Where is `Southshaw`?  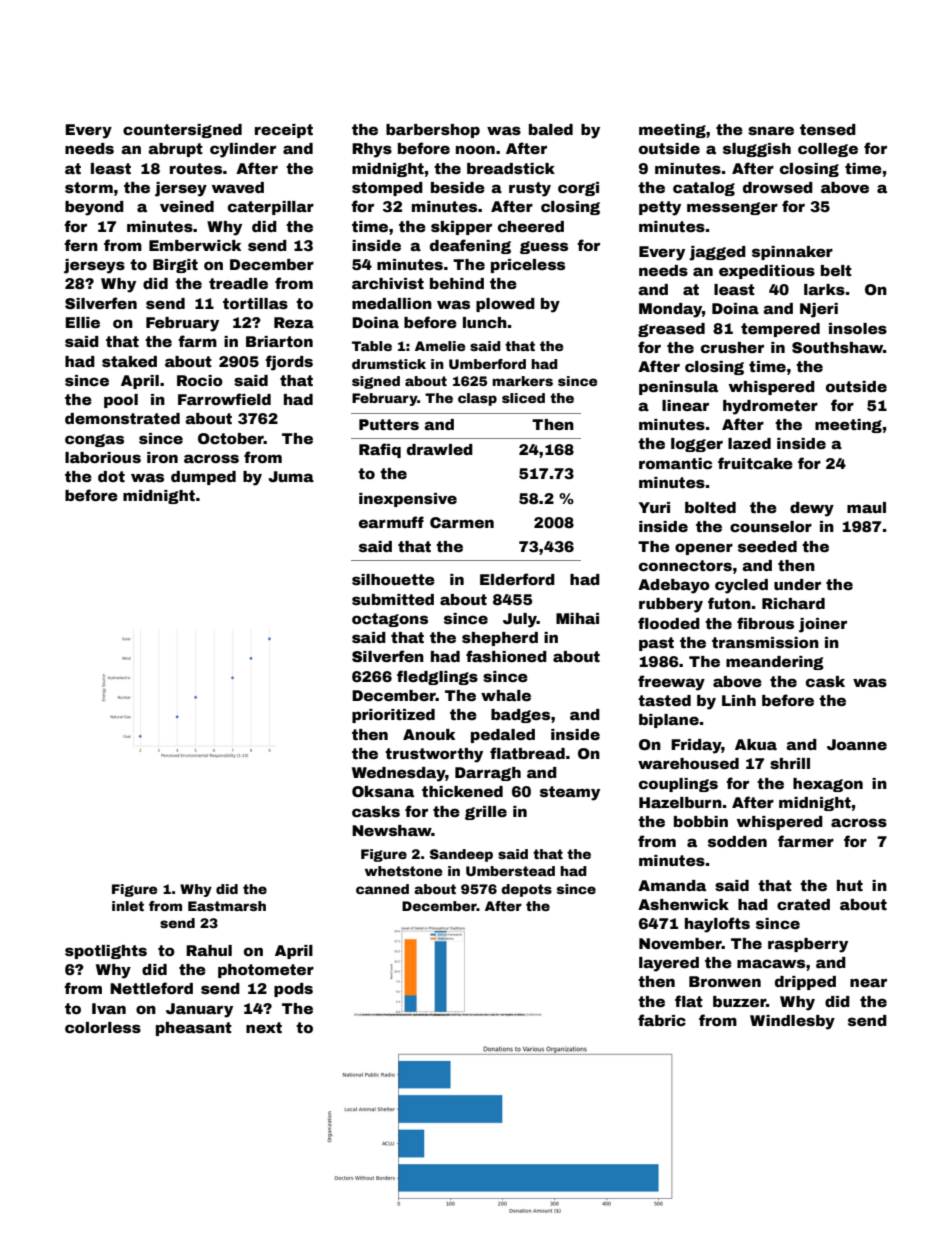
Southshaw is located at coordinates (837, 347).
